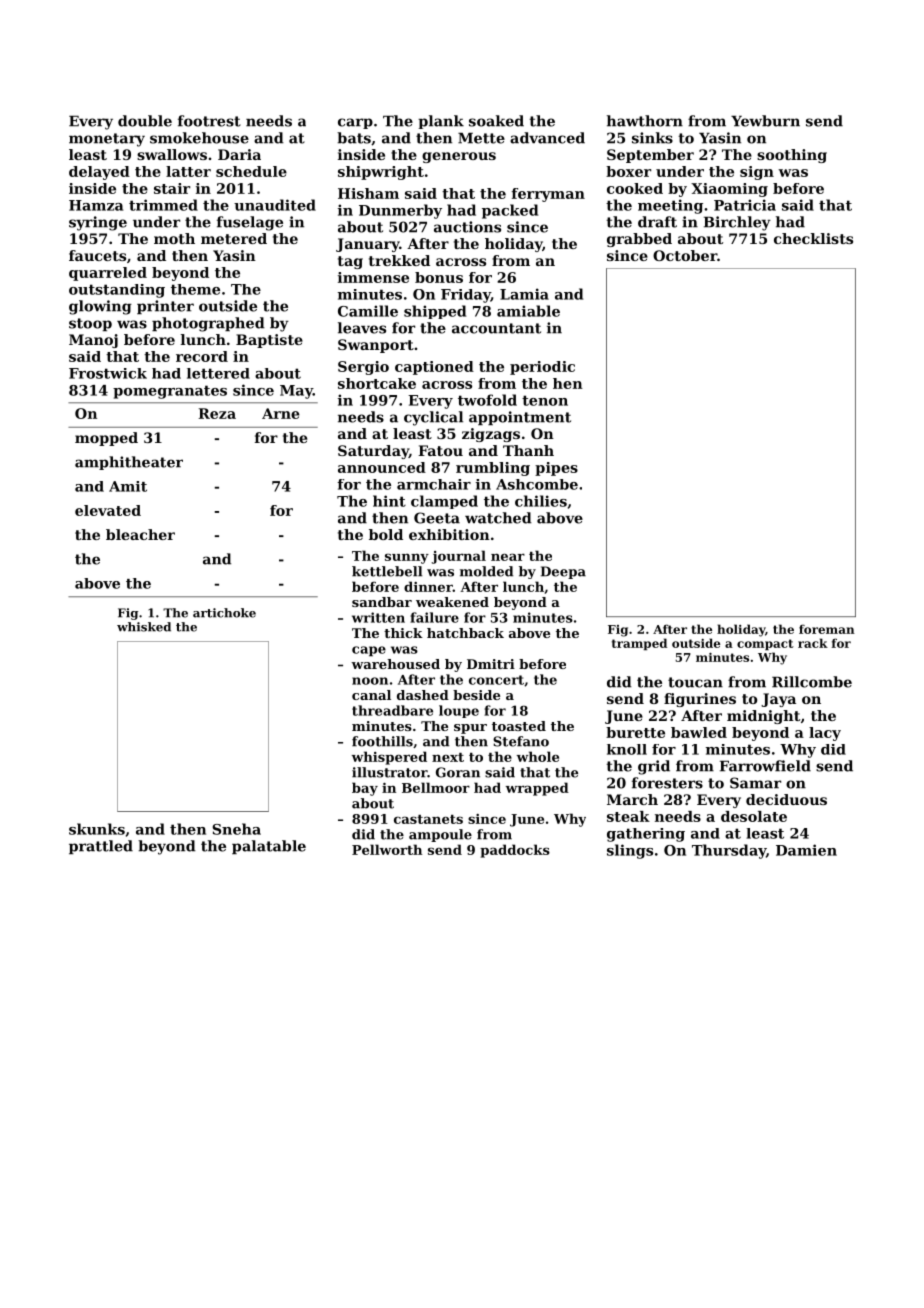 The height and width of the image is (1308, 924). I want to click on twofold, so click(487, 400).
